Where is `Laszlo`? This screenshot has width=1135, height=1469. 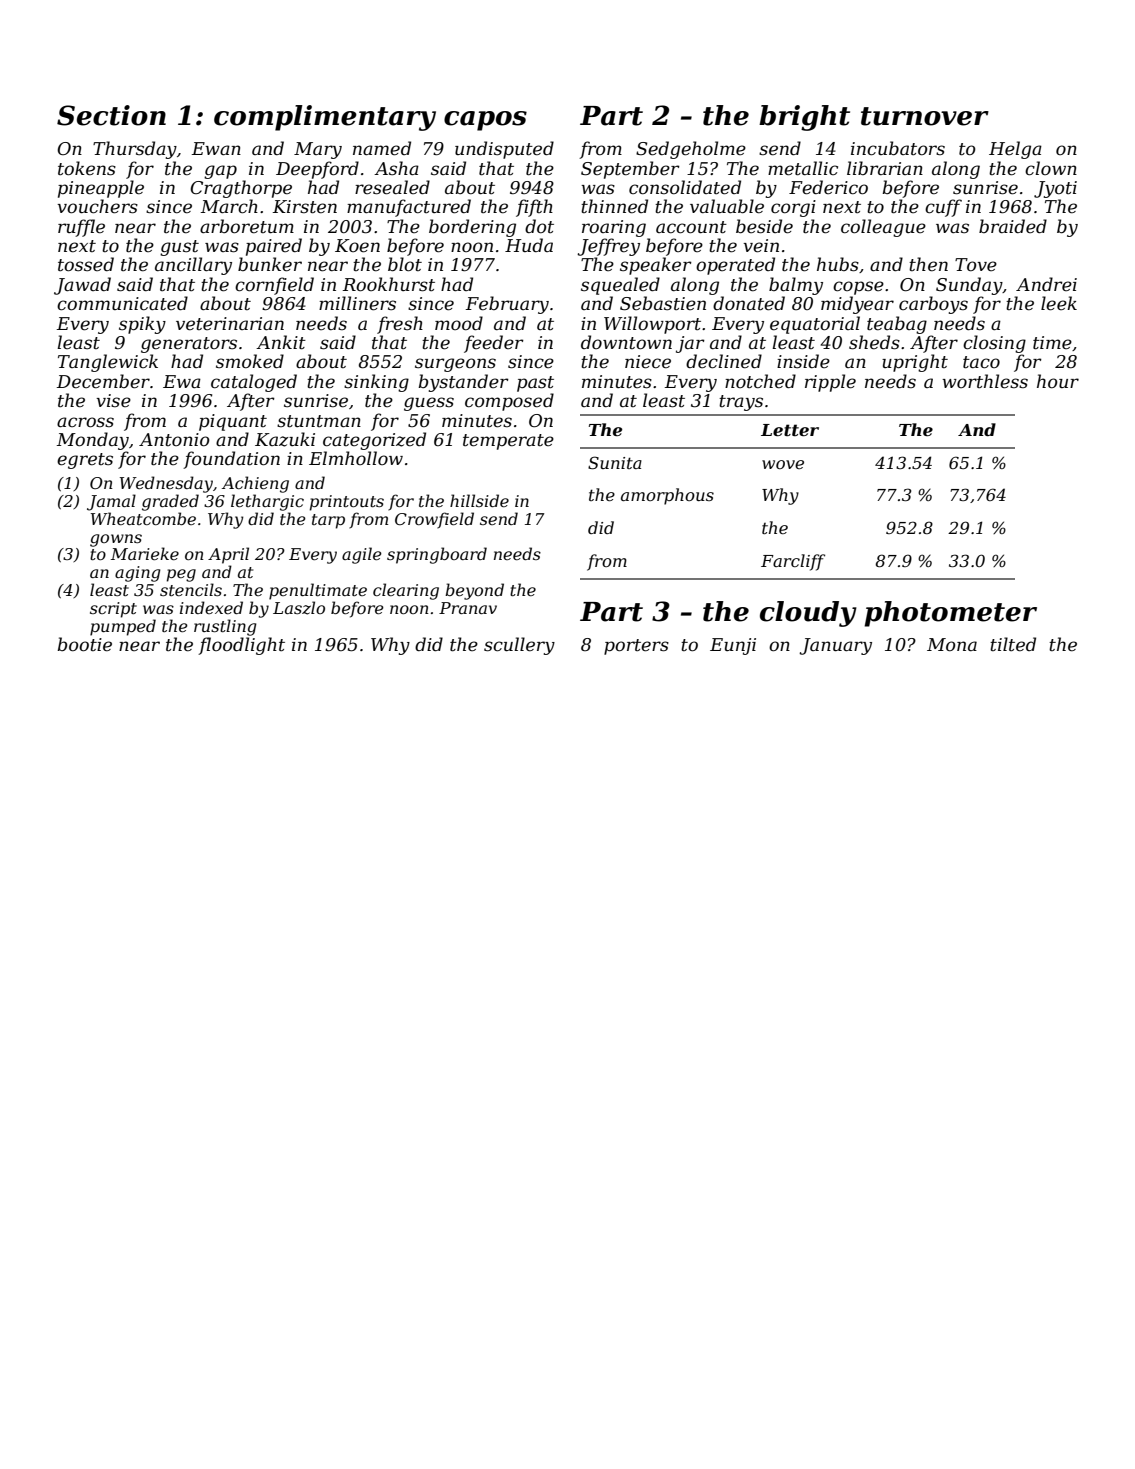
Laszlo is located at coordinates (299, 608).
